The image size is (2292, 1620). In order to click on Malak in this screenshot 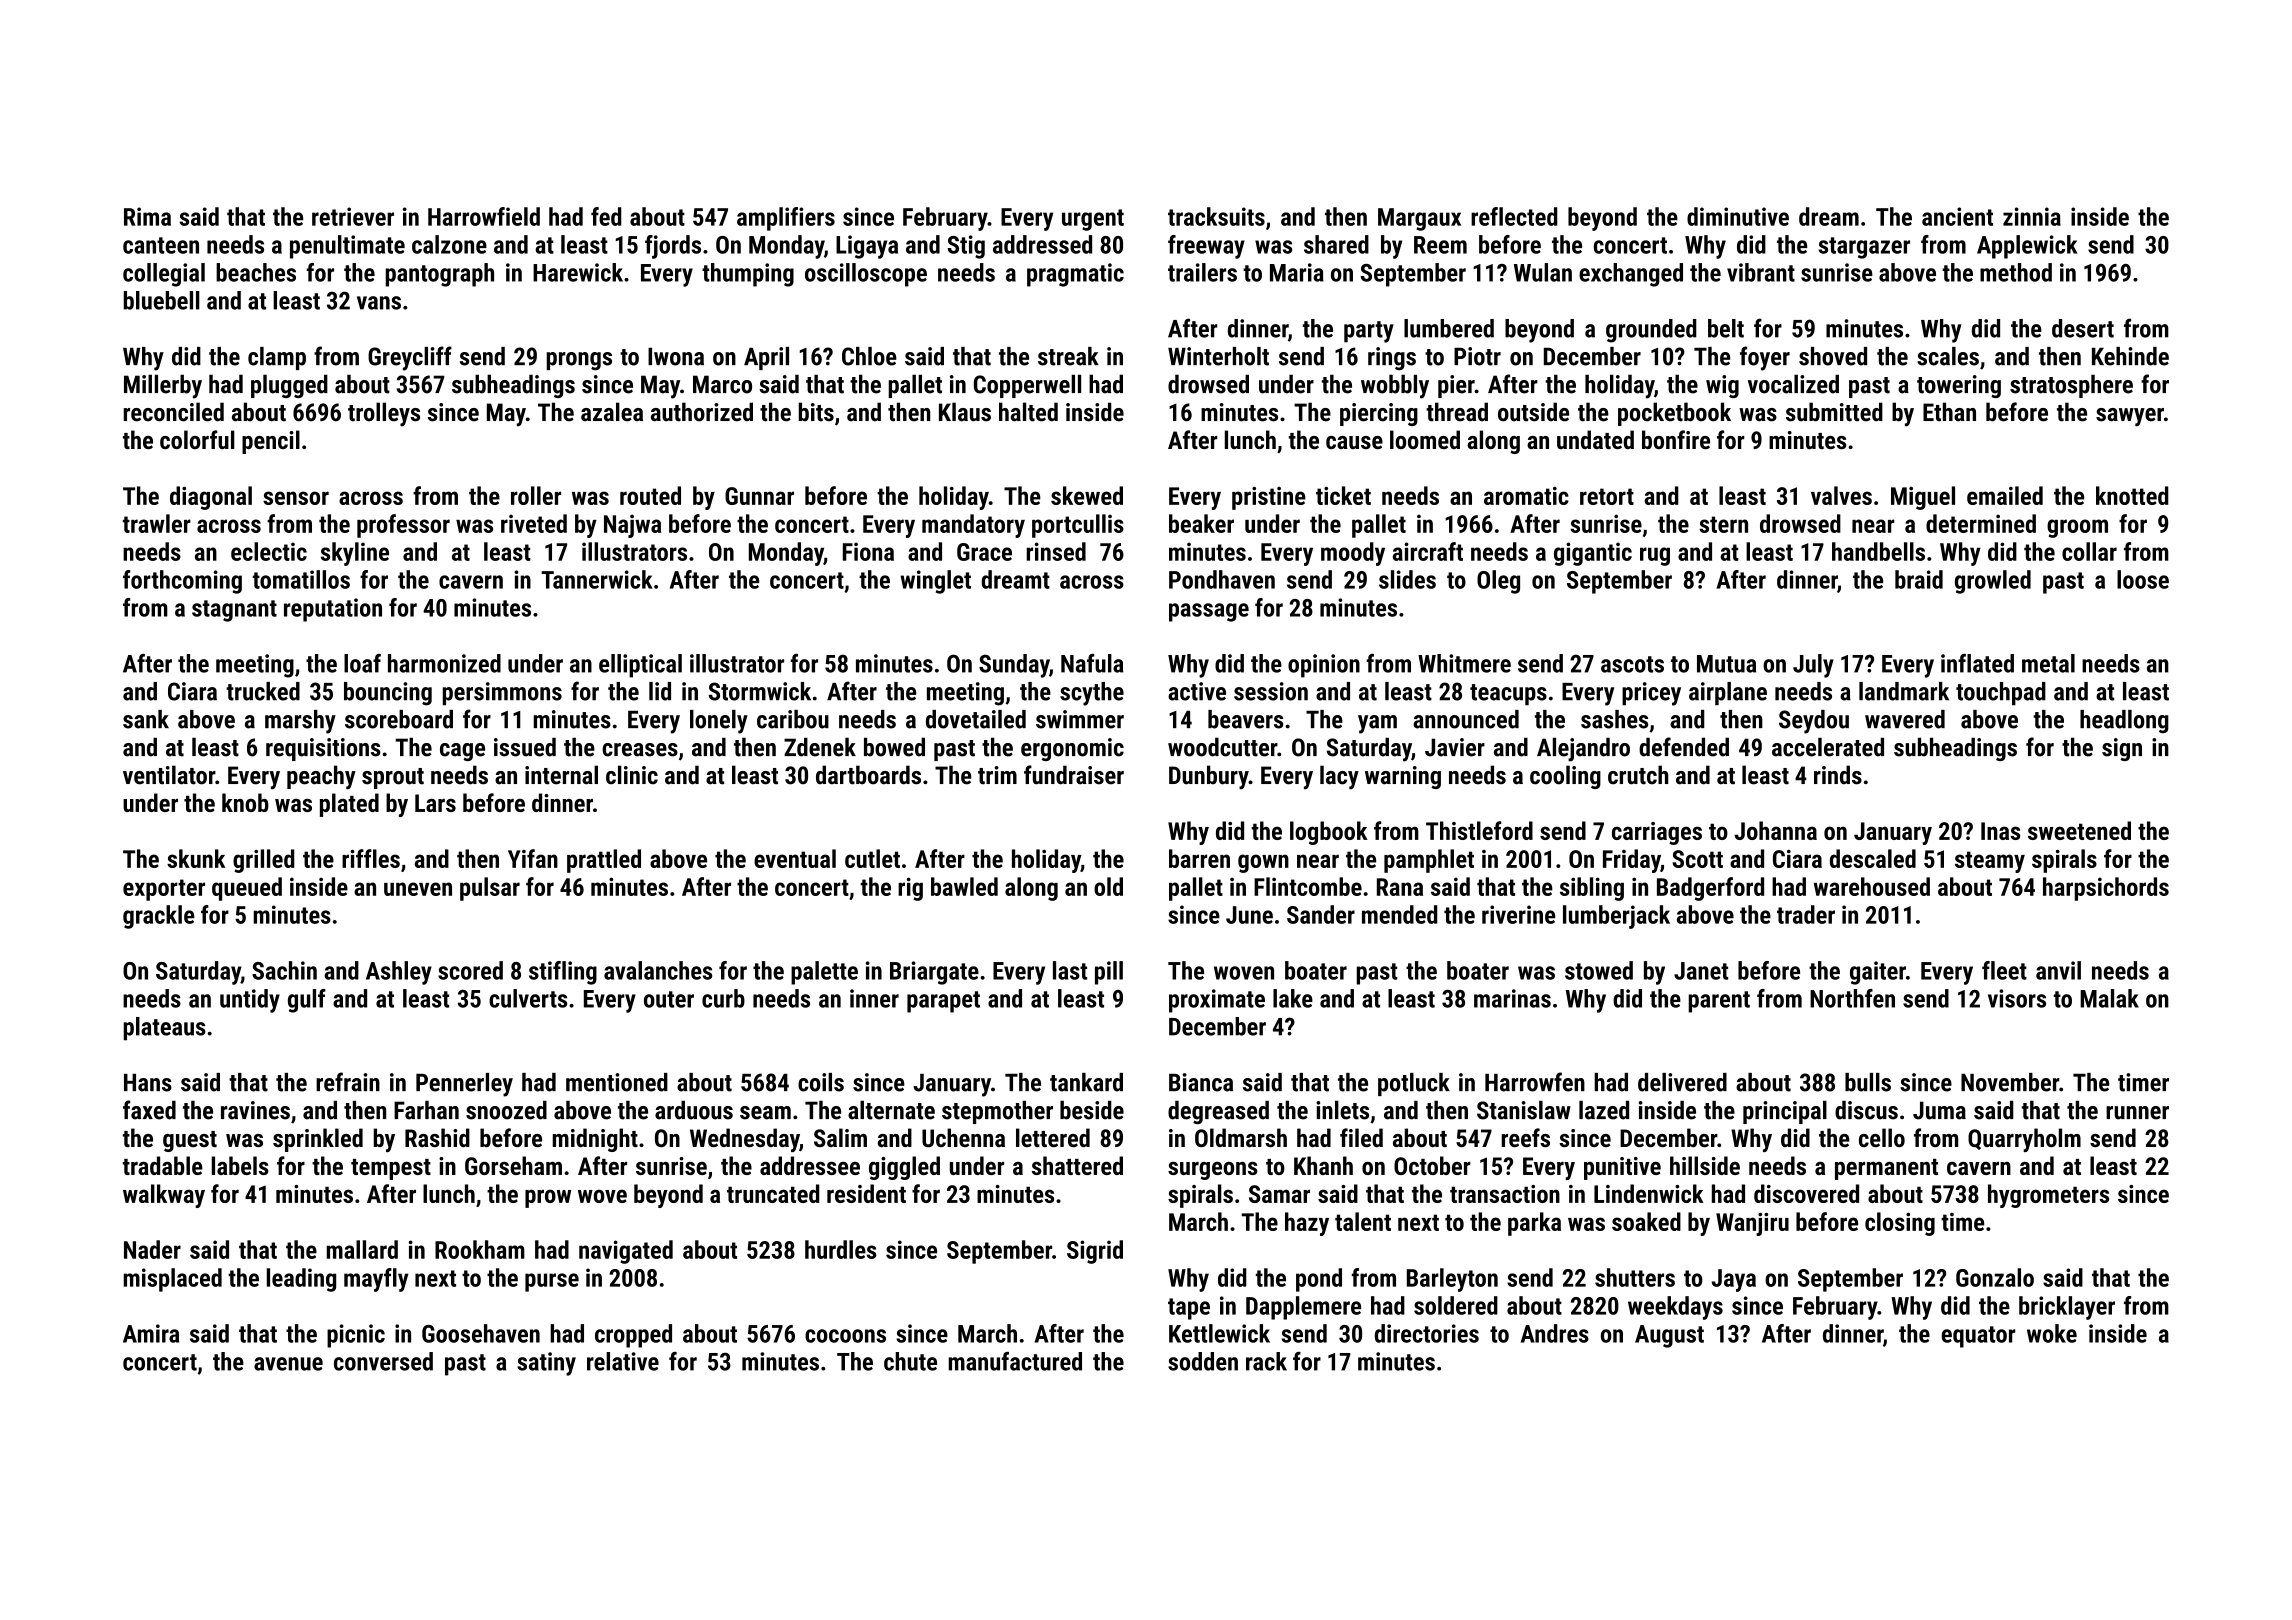, I will do `click(2109, 998)`.
